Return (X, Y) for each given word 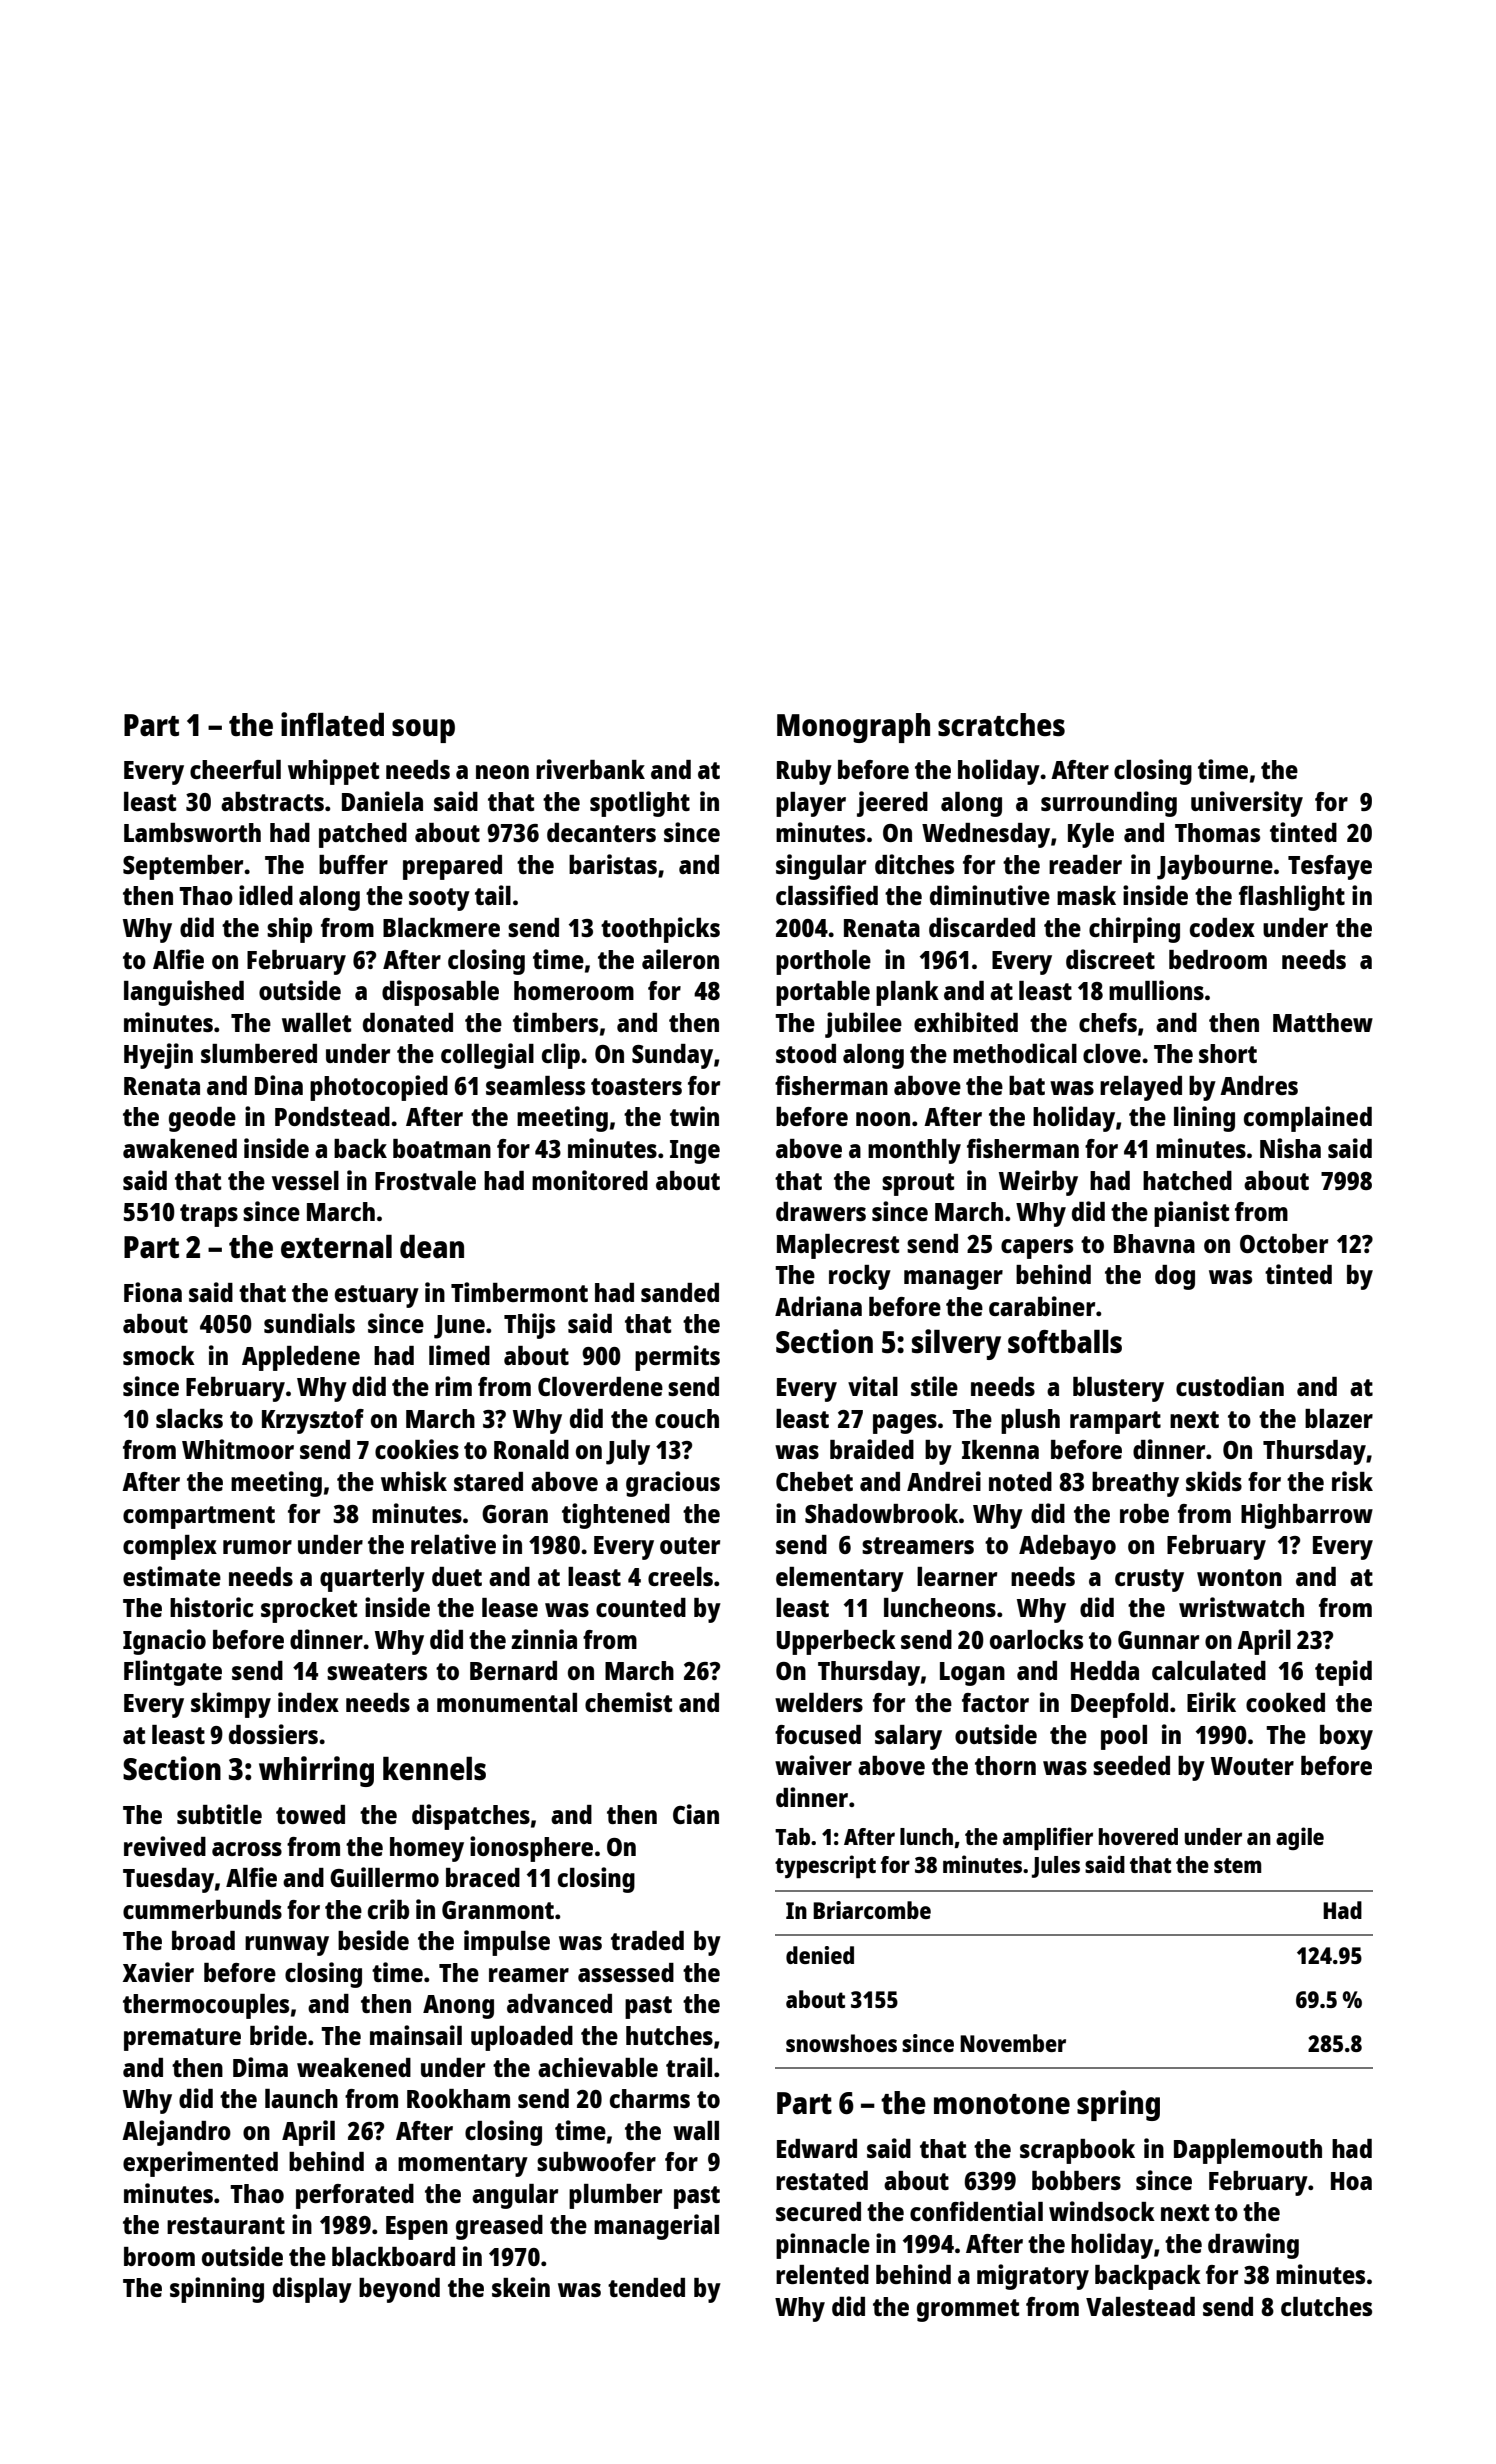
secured (818, 2211)
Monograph (853, 728)
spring (1118, 2105)
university (1247, 804)
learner (957, 1576)
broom (159, 2256)
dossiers (273, 1734)
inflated (332, 724)
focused (818, 1734)
